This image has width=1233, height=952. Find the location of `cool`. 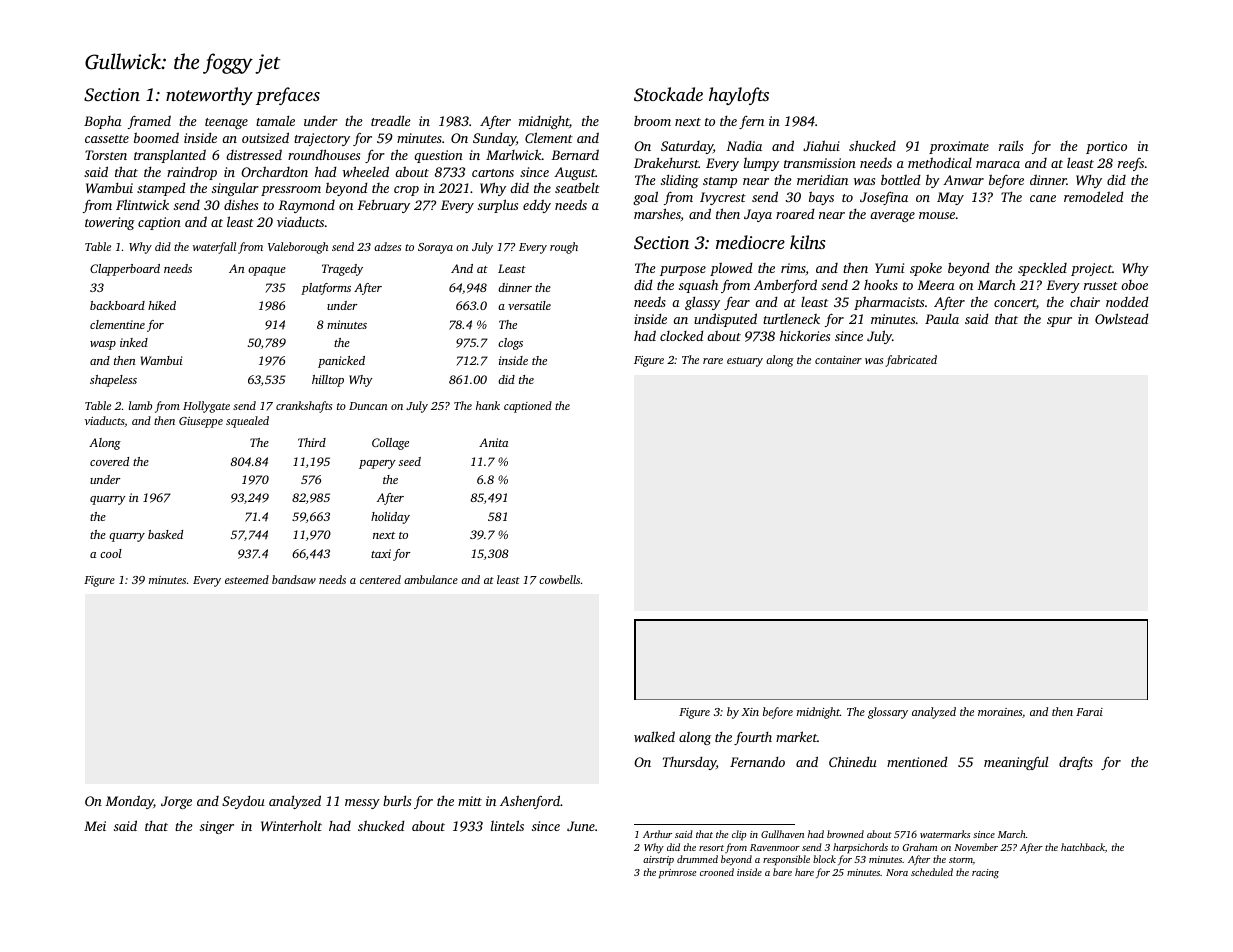

cool is located at coordinates (111, 553).
